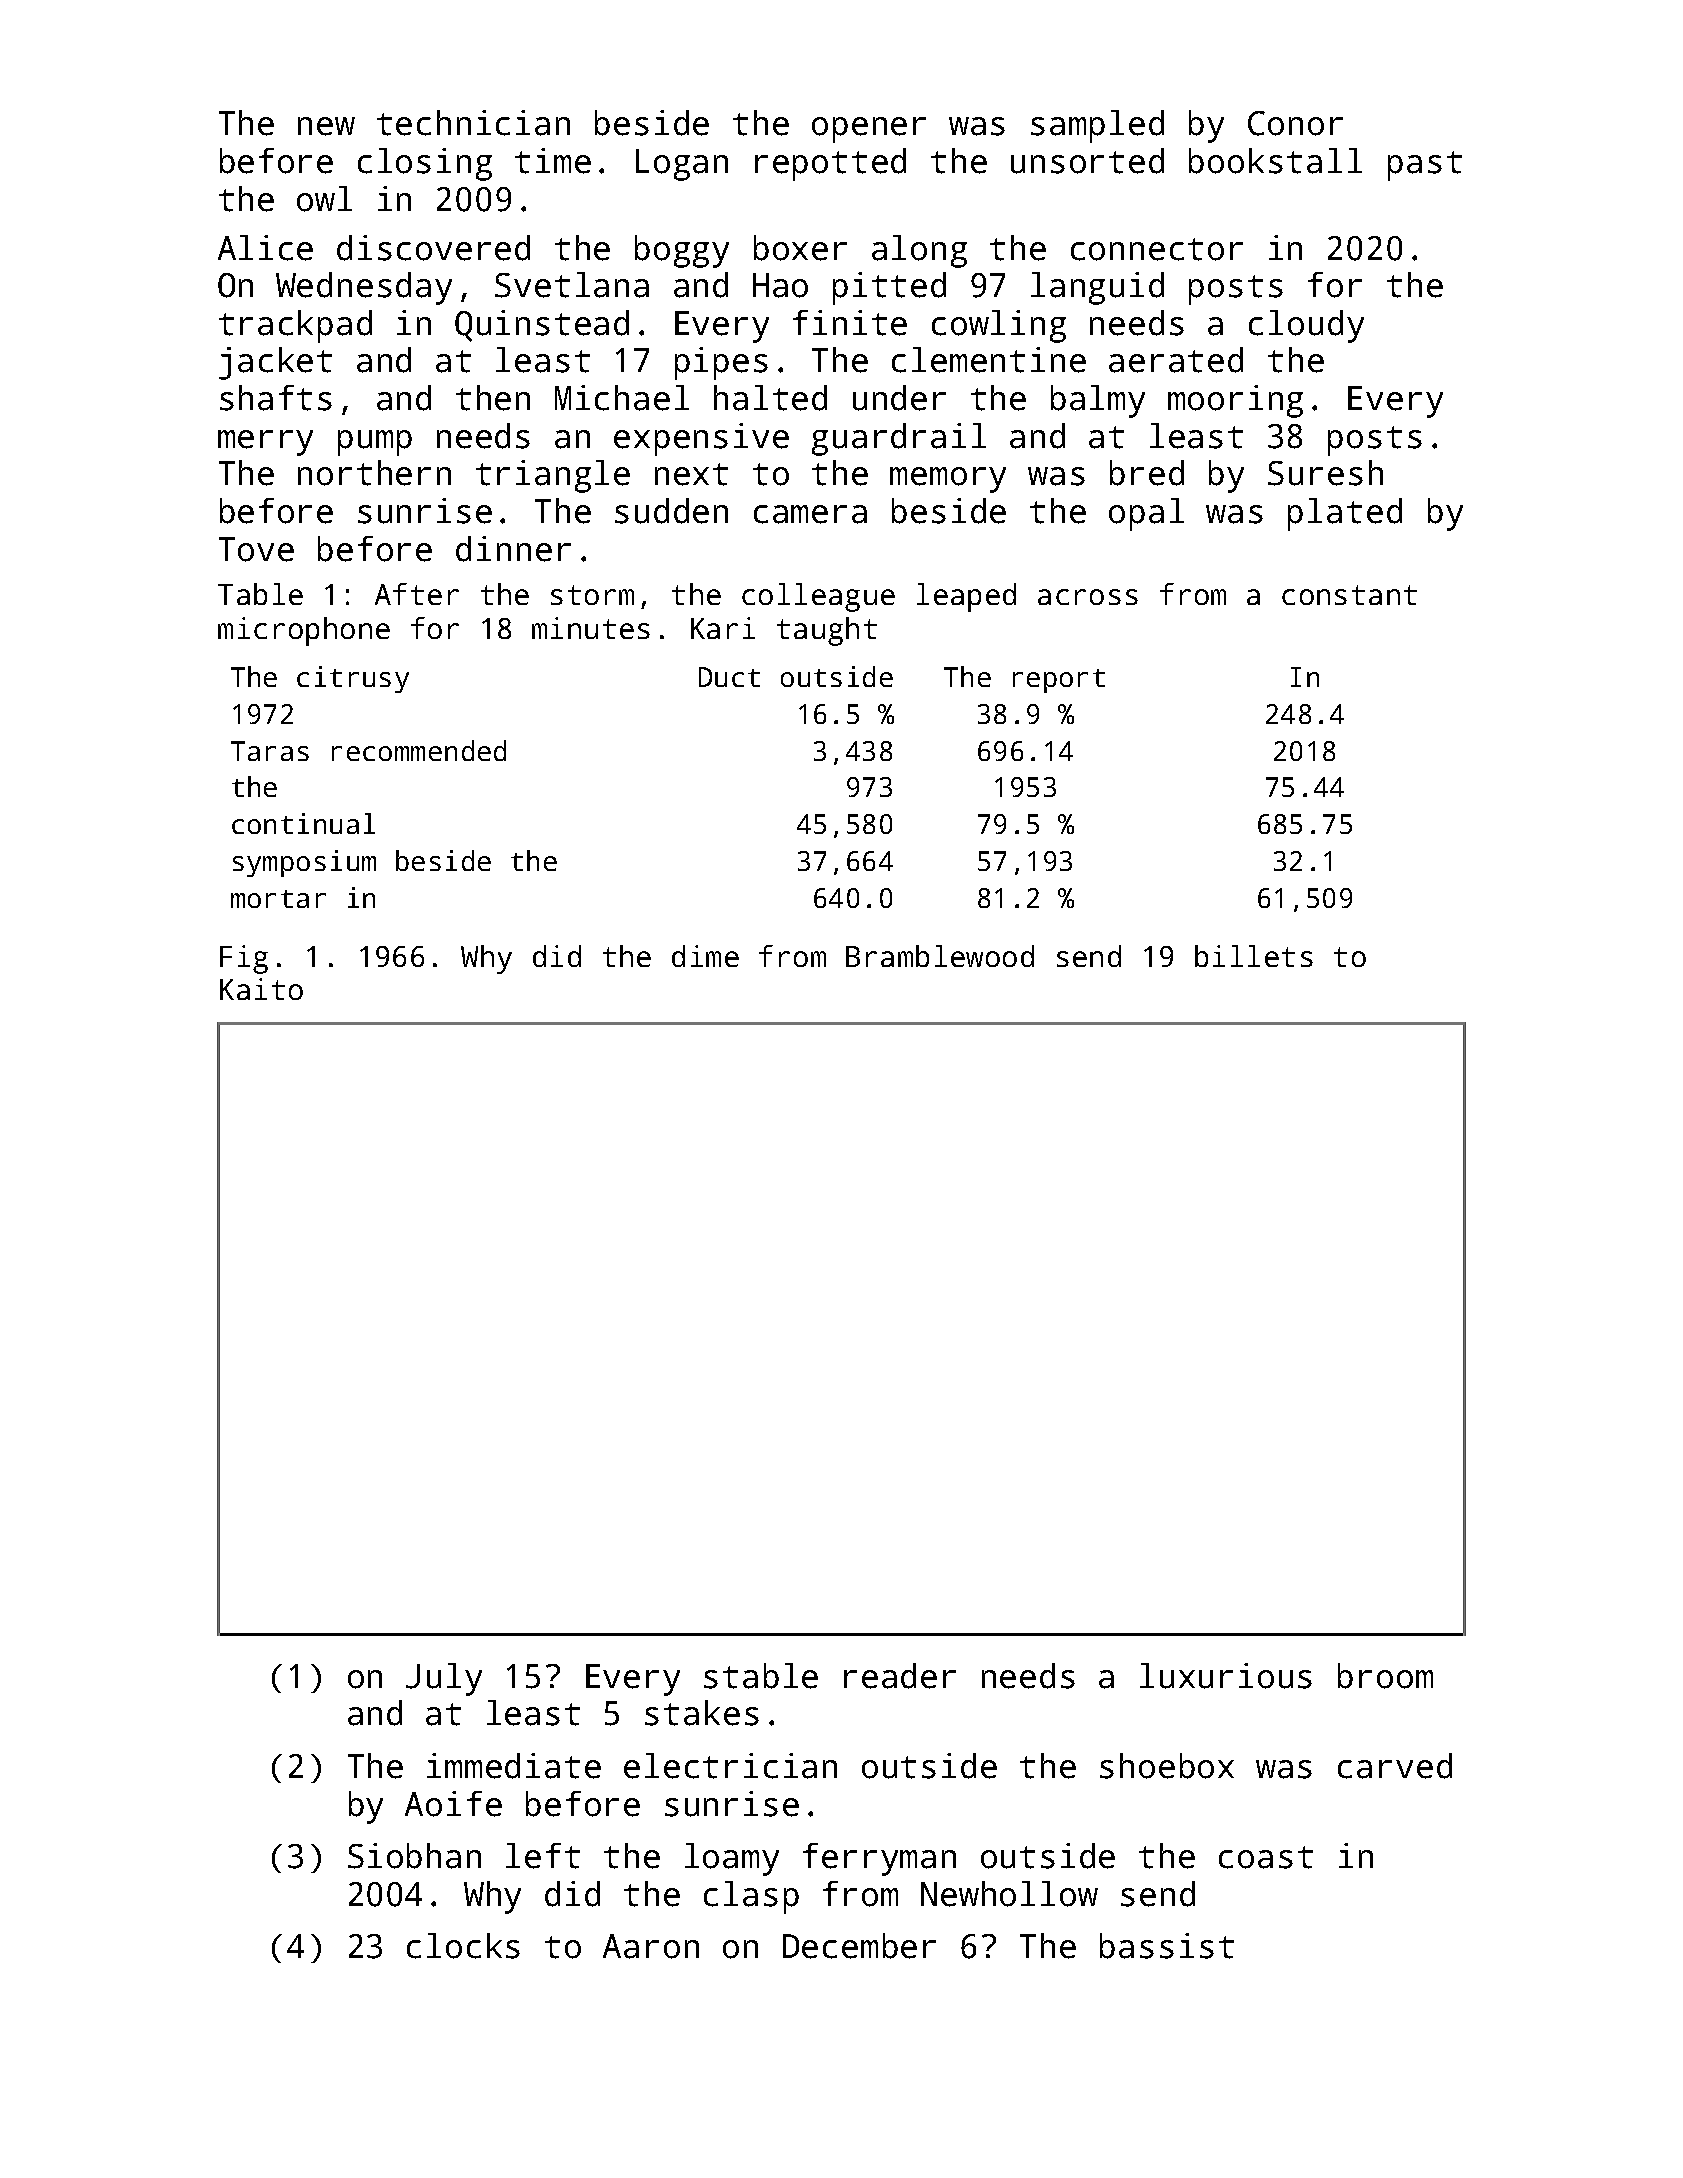 The width and height of the page is (1683, 2178). I want to click on billets, so click(1254, 956).
